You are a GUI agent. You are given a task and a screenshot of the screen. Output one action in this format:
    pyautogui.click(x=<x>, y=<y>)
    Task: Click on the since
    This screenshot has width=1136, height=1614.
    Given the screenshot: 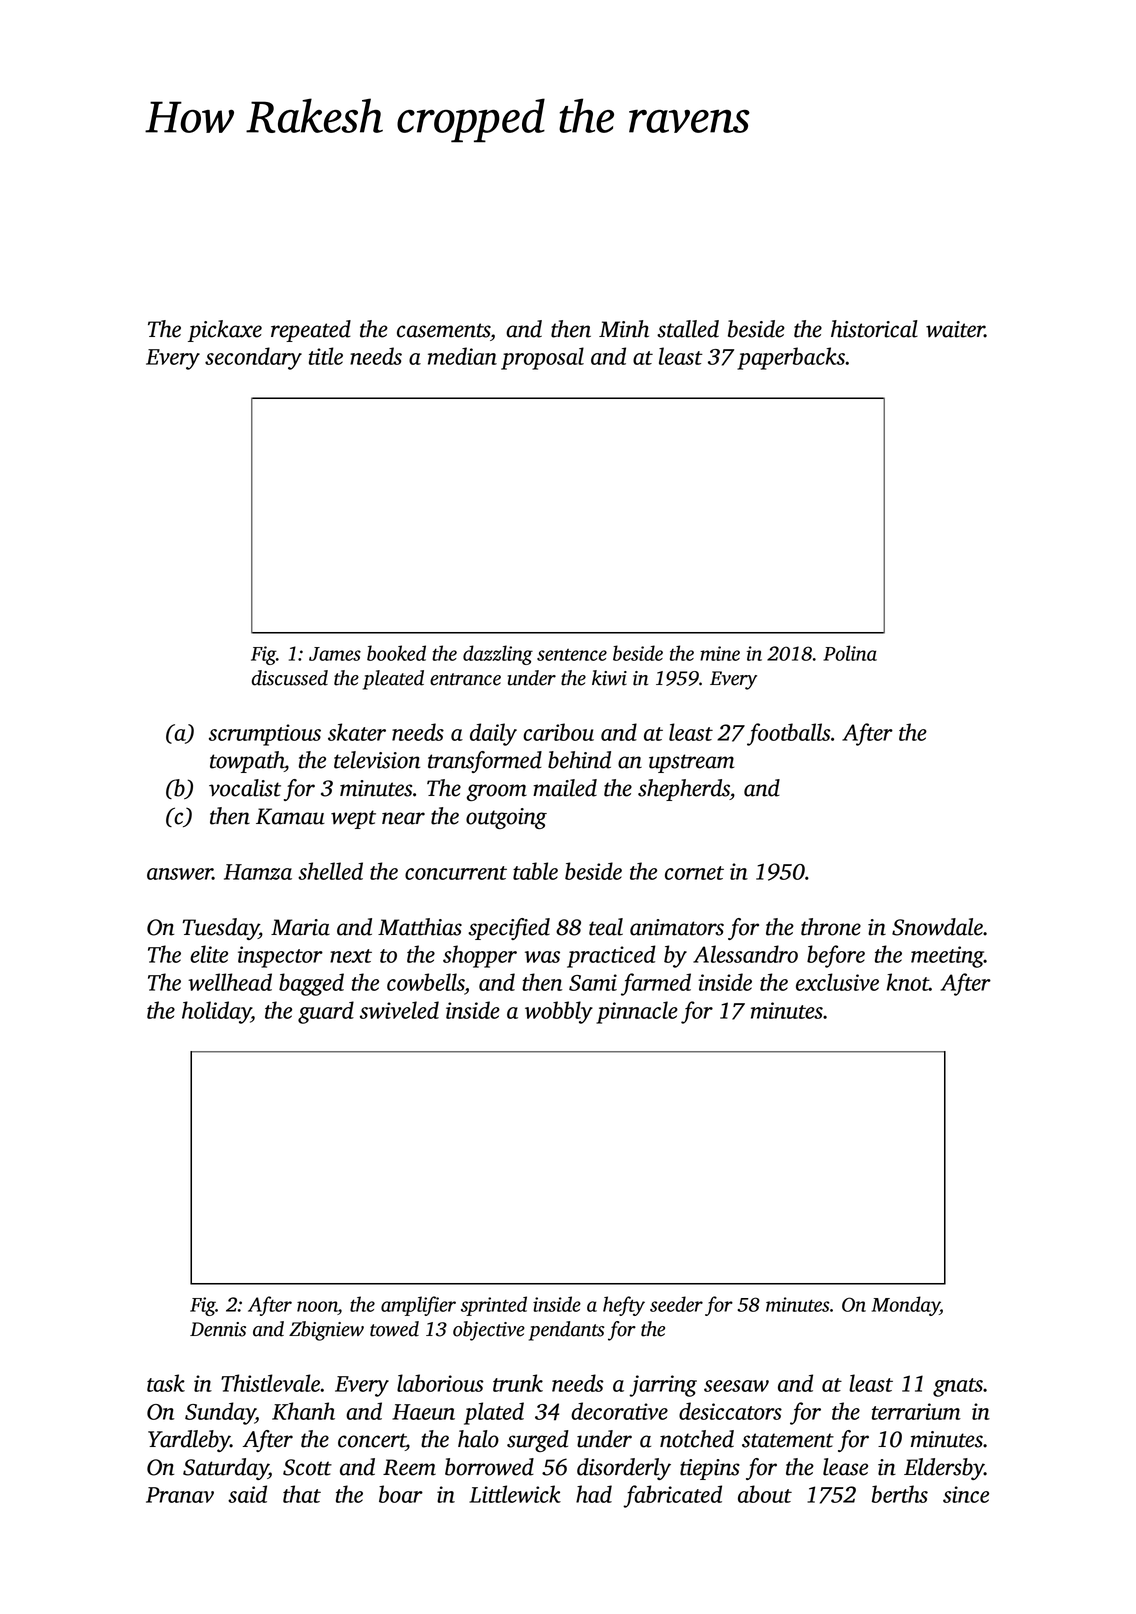 What is the action you would take?
    pyautogui.click(x=966, y=1494)
